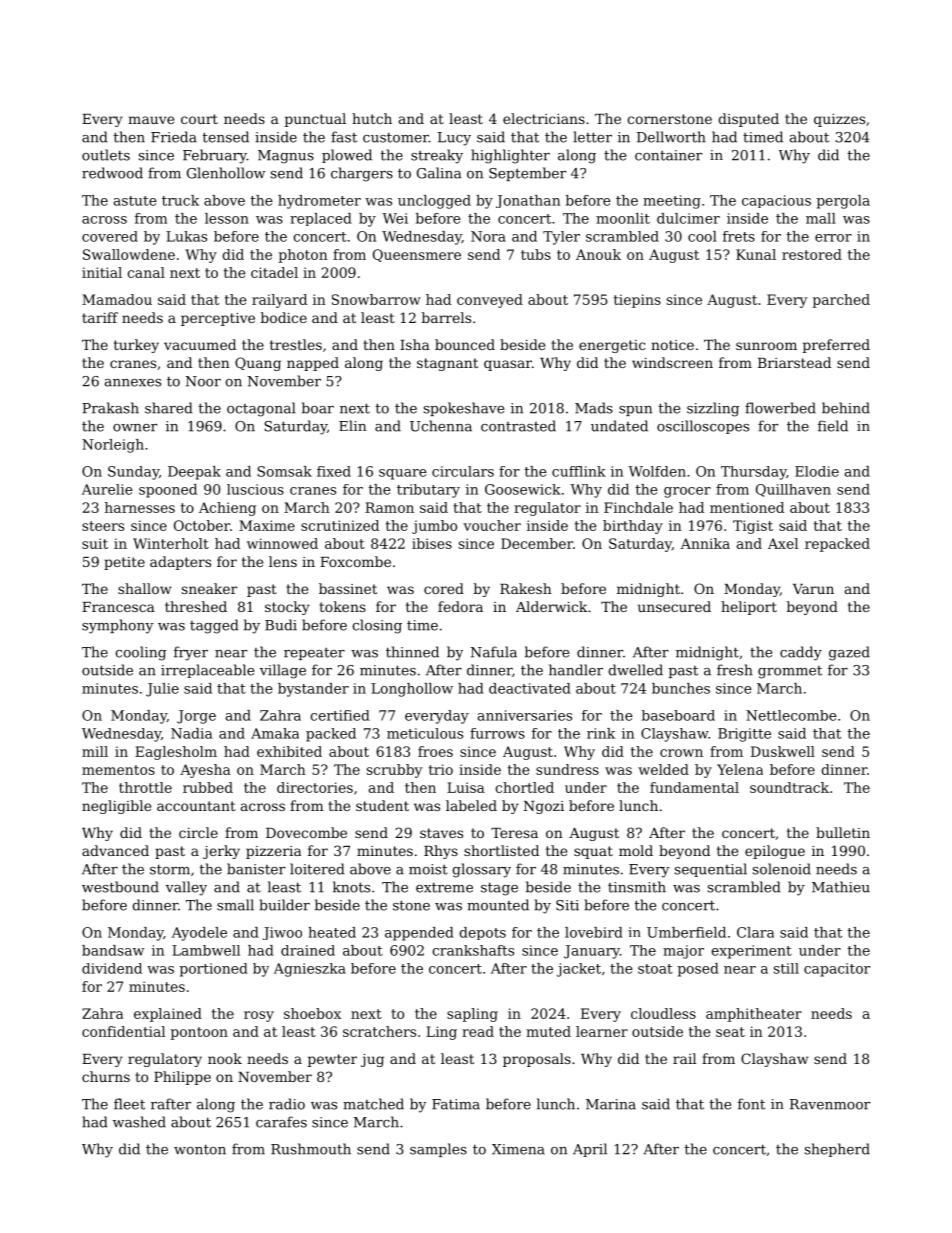 The image size is (952, 1233). Describe the element at coordinates (518, 426) in the screenshot. I see `contrasted` at that location.
